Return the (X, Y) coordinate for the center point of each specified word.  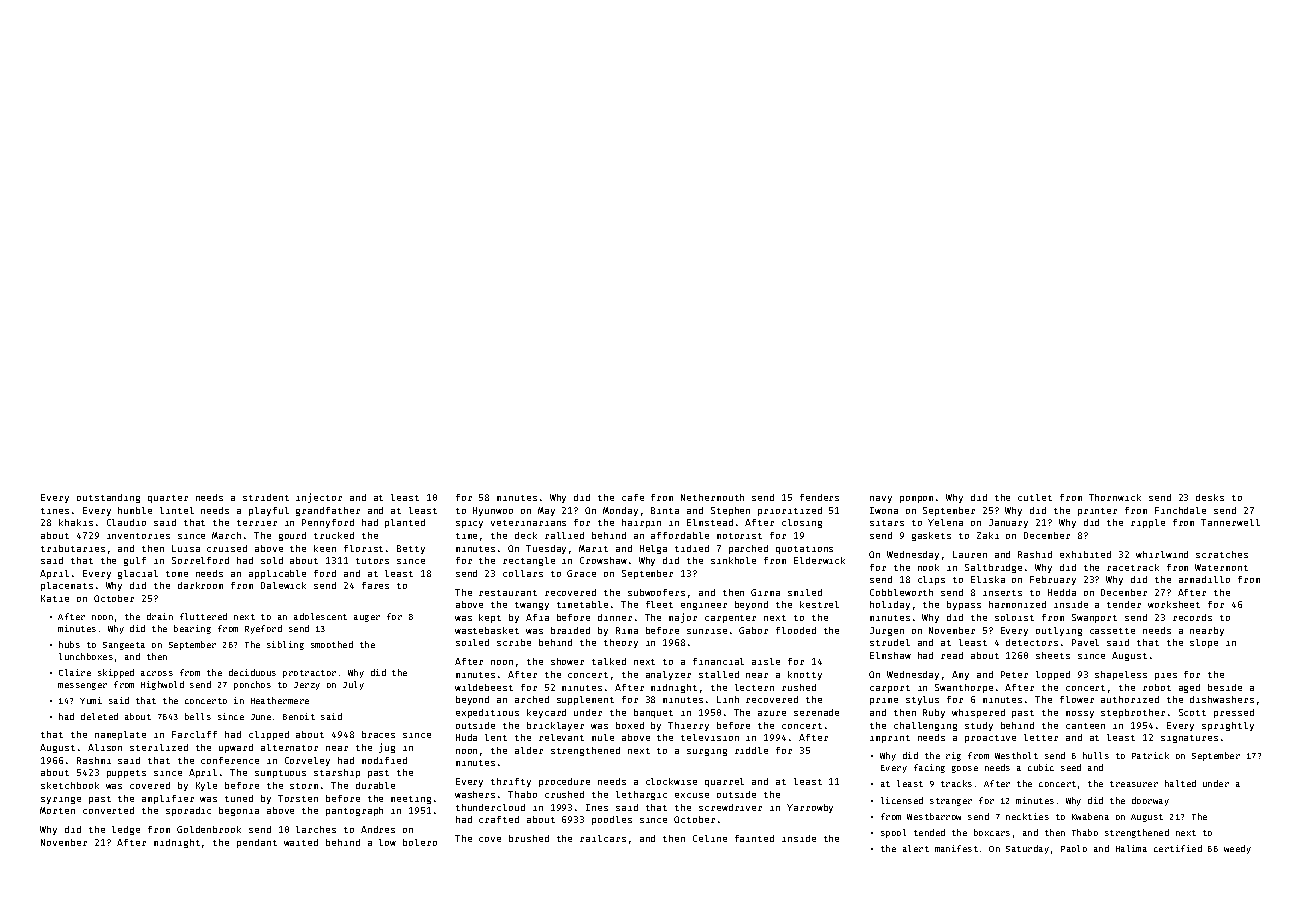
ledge (126, 830)
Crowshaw (603, 560)
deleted (99, 716)
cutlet (1035, 497)
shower (567, 661)
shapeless (1121, 675)
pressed (1234, 713)
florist (363, 548)
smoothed (332, 644)
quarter (168, 499)
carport (890, 689)
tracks (956, 783)
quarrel (724, 782)
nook (928, 567)
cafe (633, 497)
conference (230, 760)
